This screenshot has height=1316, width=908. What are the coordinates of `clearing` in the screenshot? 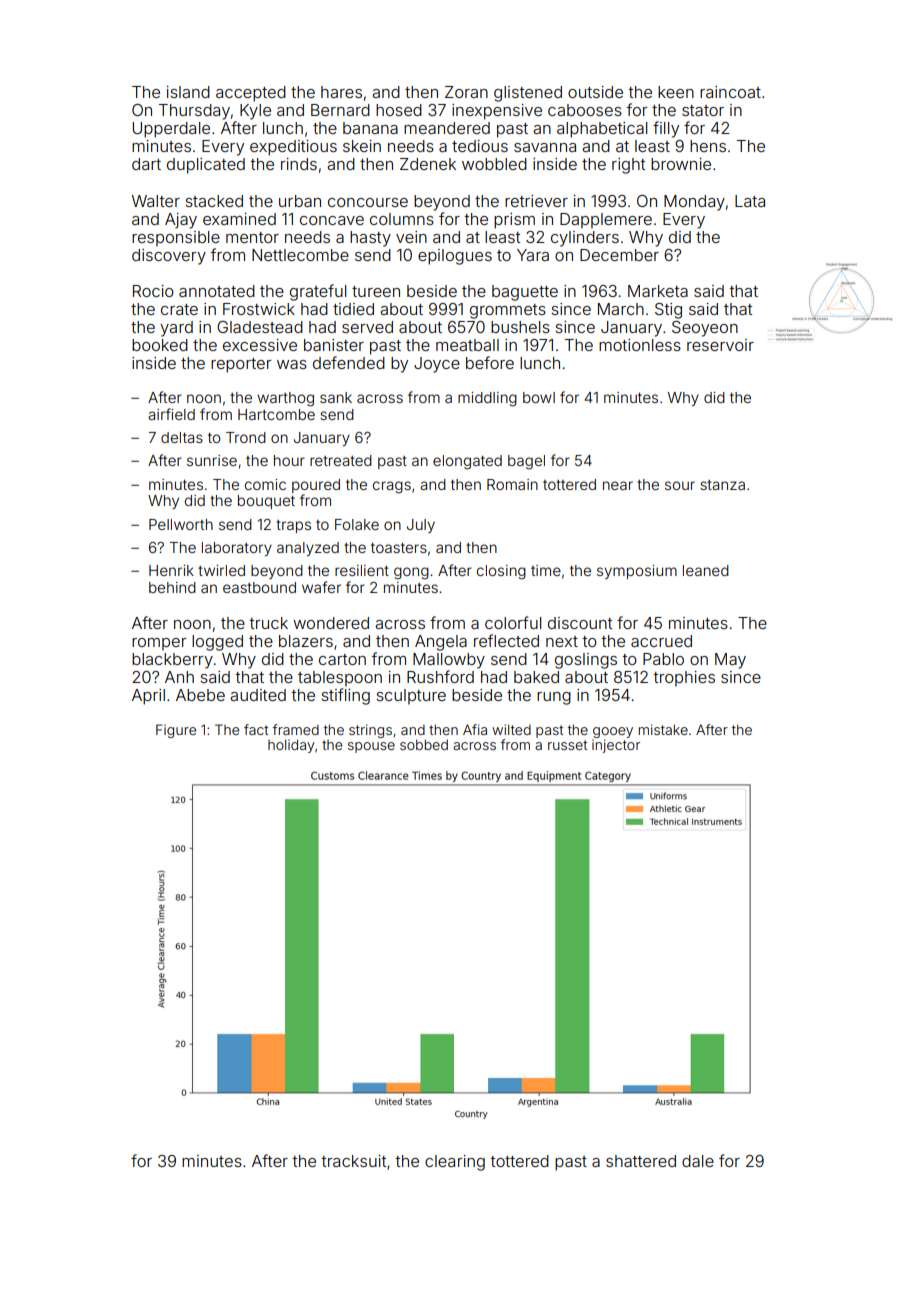 It's located at (455, 1163).
